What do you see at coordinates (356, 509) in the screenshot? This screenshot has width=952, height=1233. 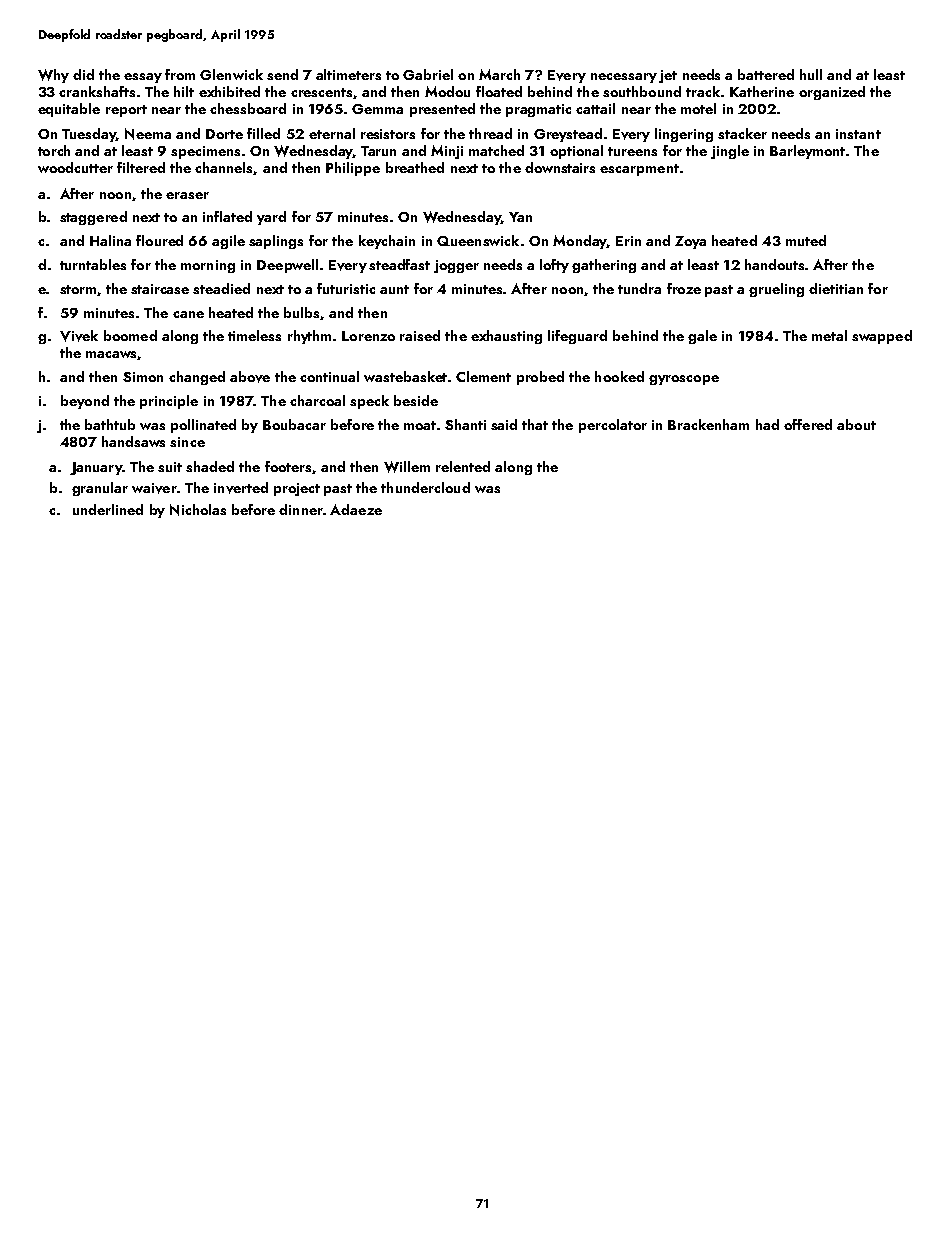 I see `Adaeze` at bounding box center [356, 509].
